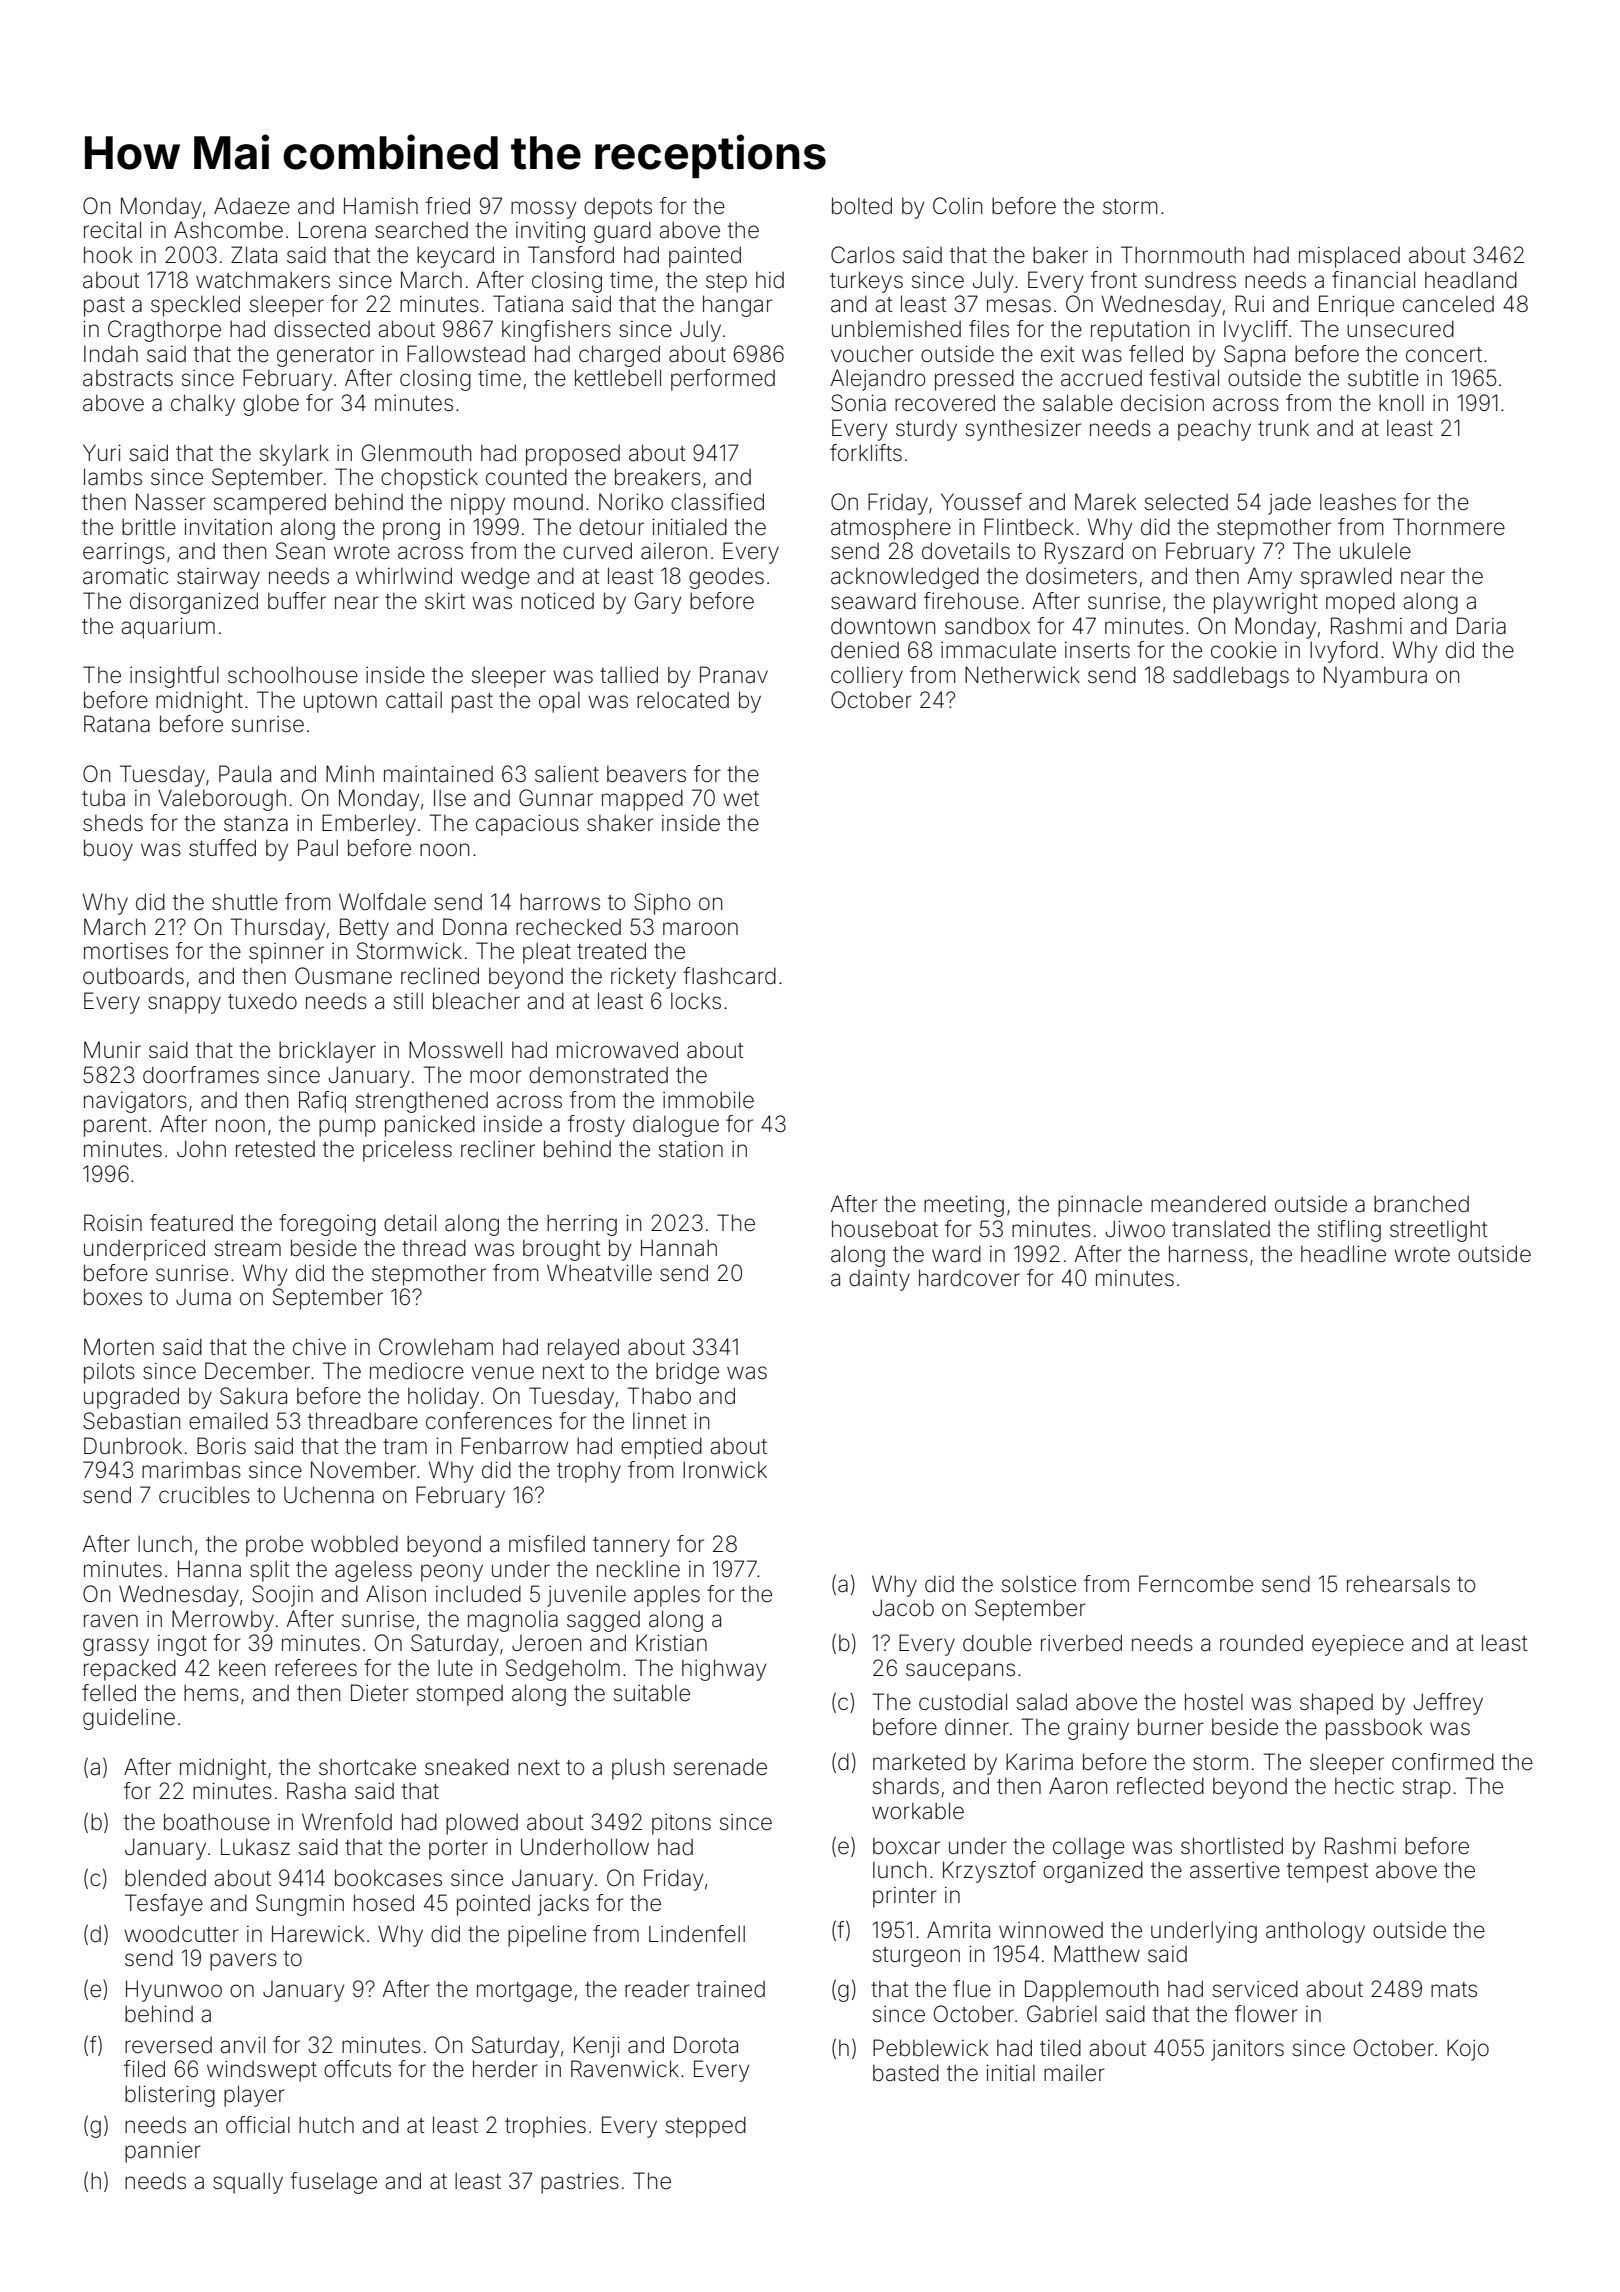 This document has width=1620, height=2292. I want to click on Ironwick, so click(725, 1469).
